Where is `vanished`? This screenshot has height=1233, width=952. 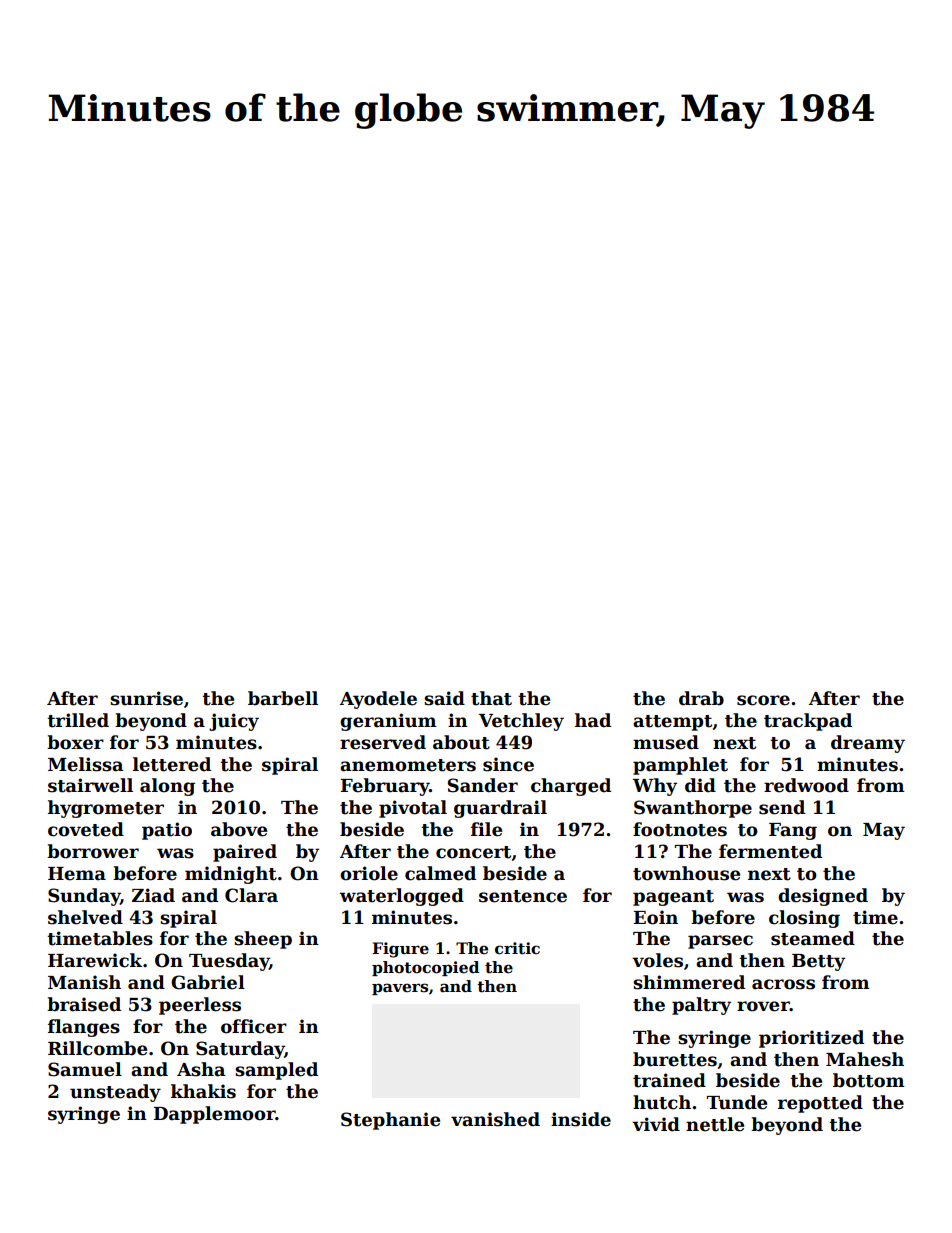 vanished is located at coordinates (495, 1119).
